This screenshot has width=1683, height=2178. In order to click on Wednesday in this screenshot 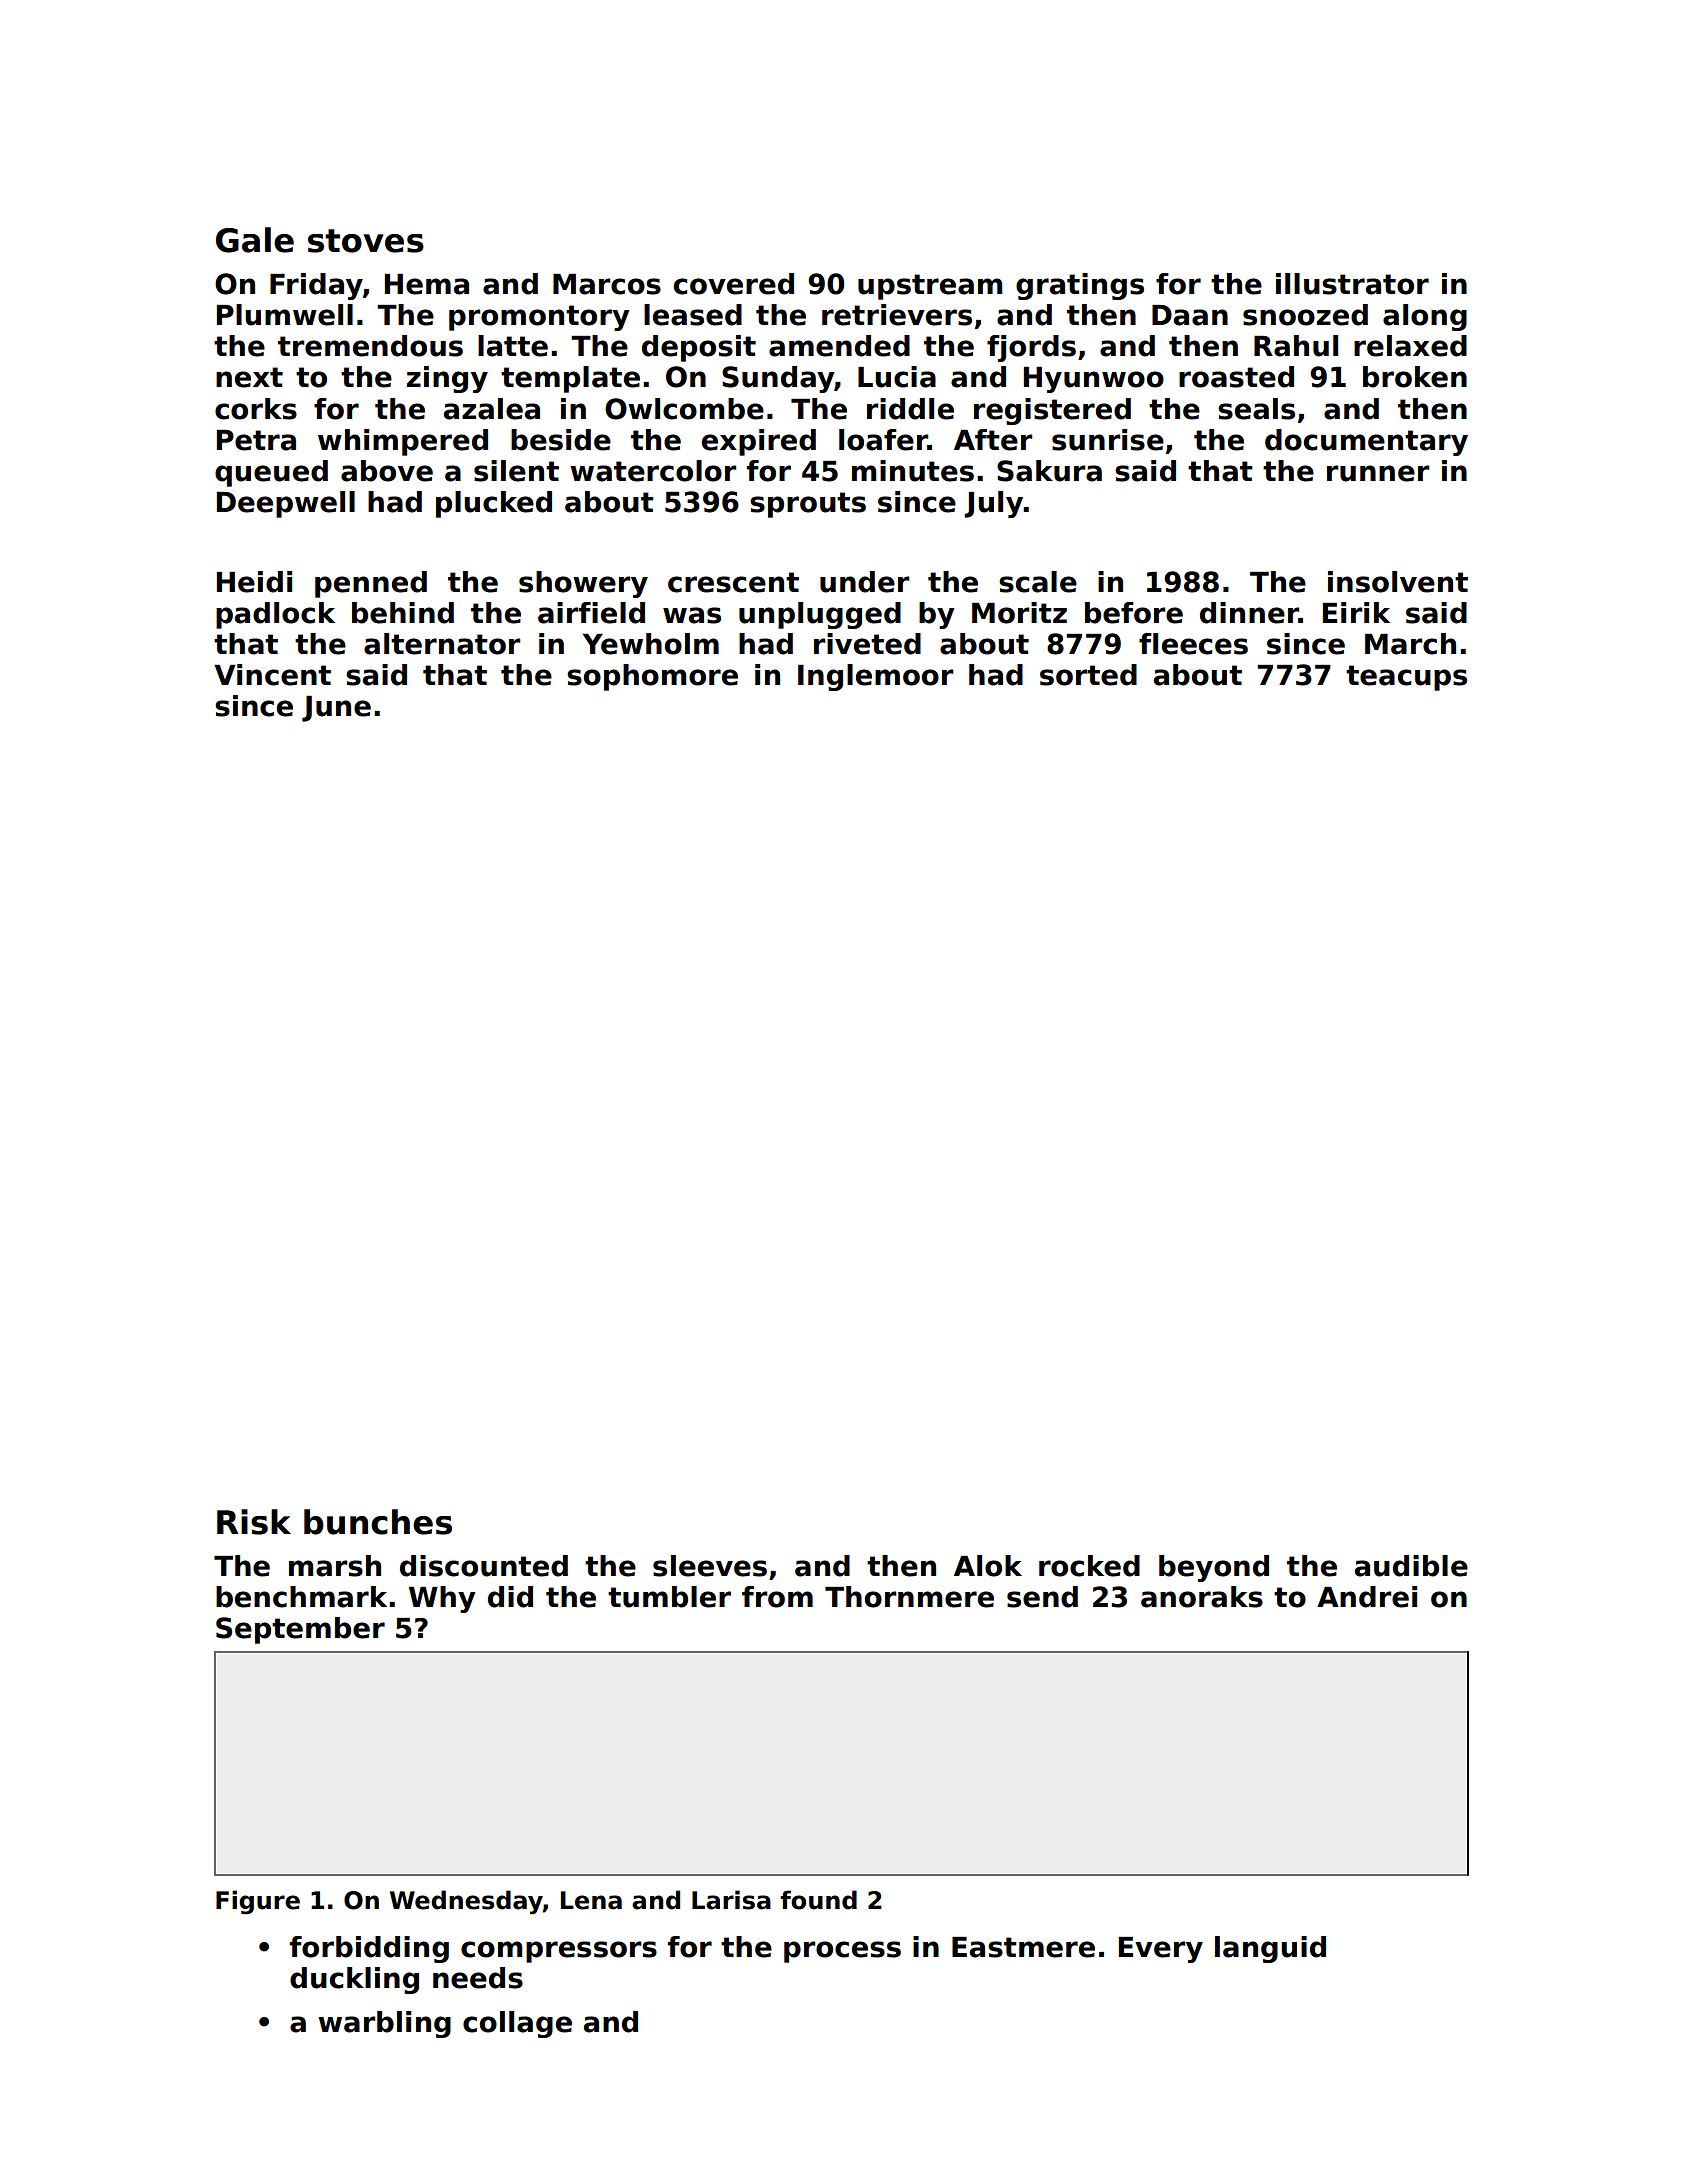, I will do `click(466, 1902)`.
